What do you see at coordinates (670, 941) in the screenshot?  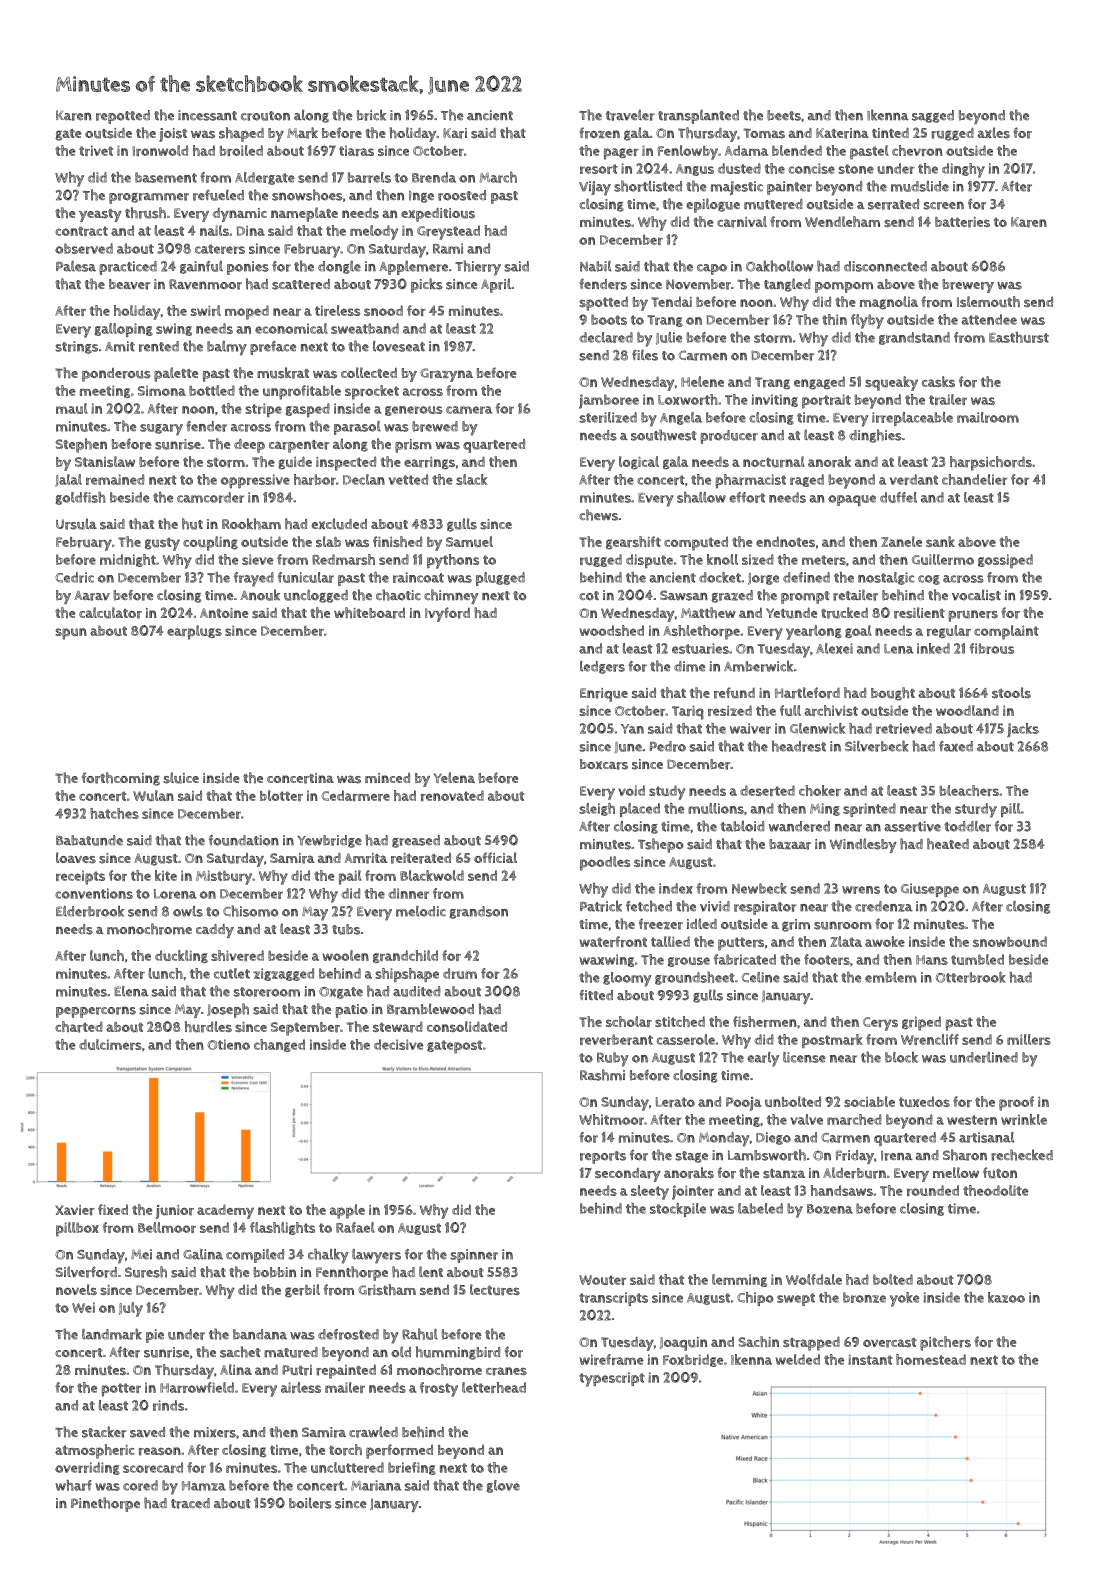 I see `tallied` at bounding box center [670, 941].
